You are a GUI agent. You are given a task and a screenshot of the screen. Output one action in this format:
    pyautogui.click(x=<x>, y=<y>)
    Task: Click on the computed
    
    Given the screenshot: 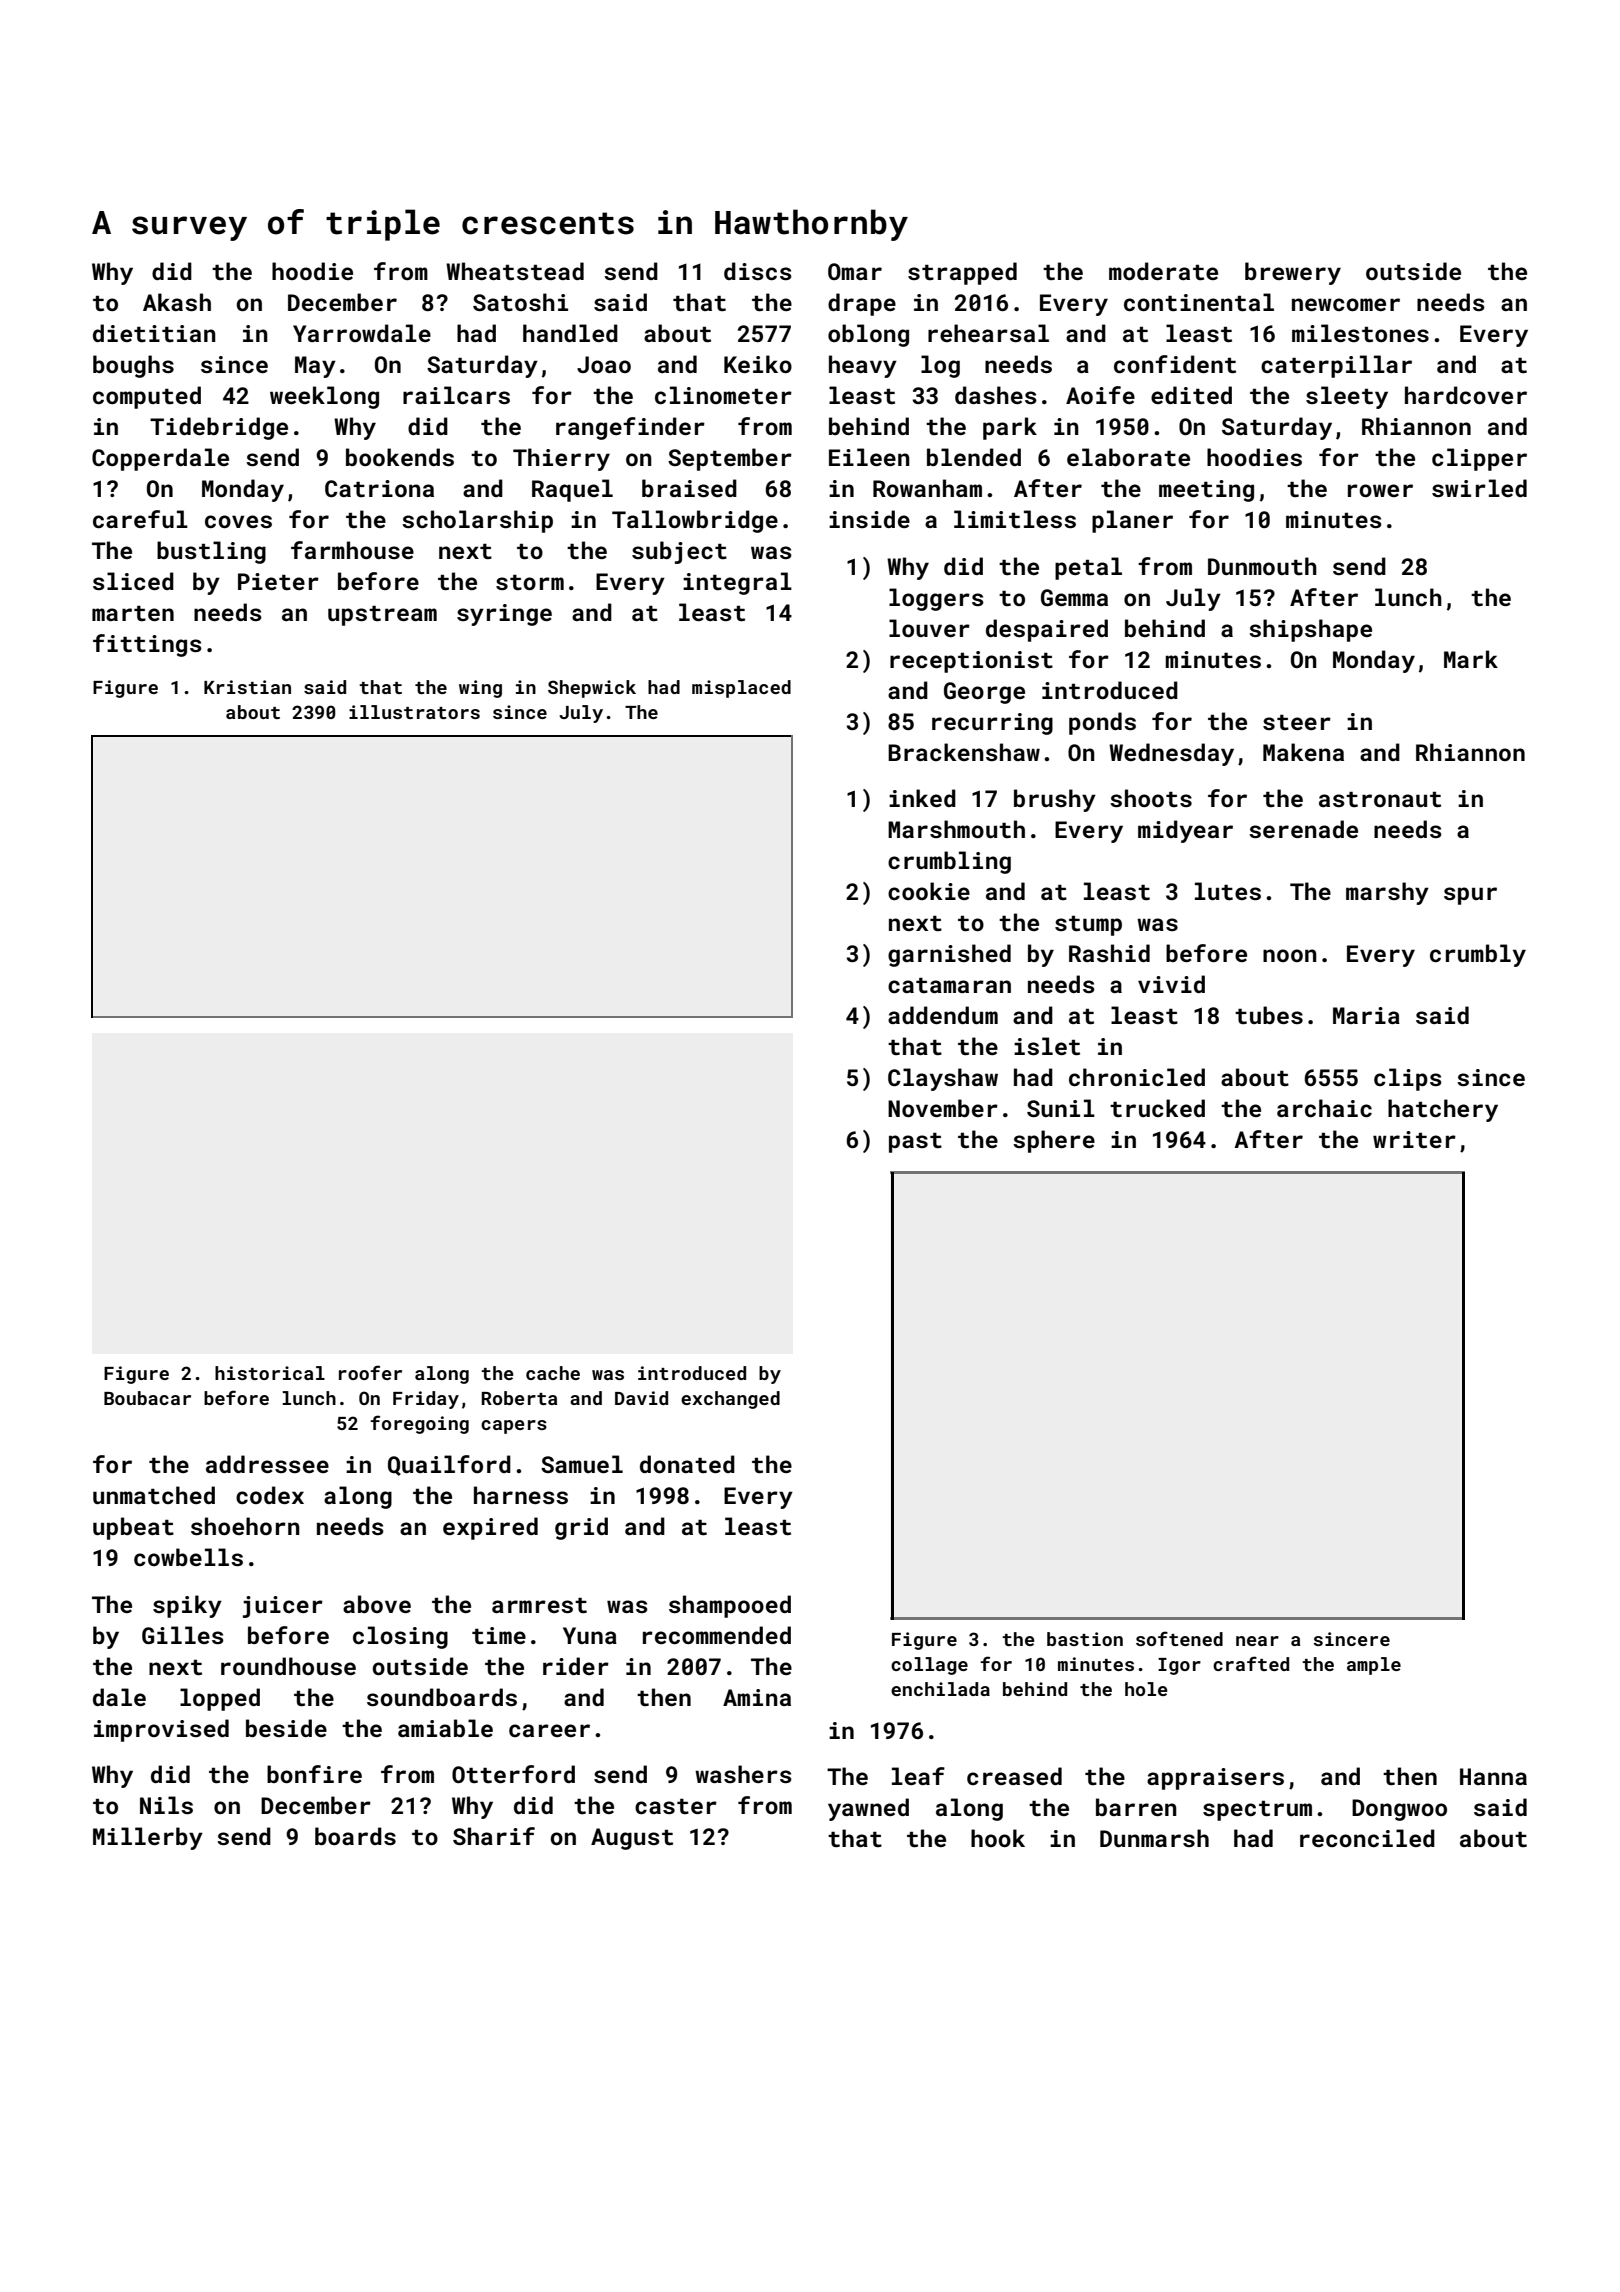 What is the action you would take?
    pyautogui.click(x=147, y=397)
